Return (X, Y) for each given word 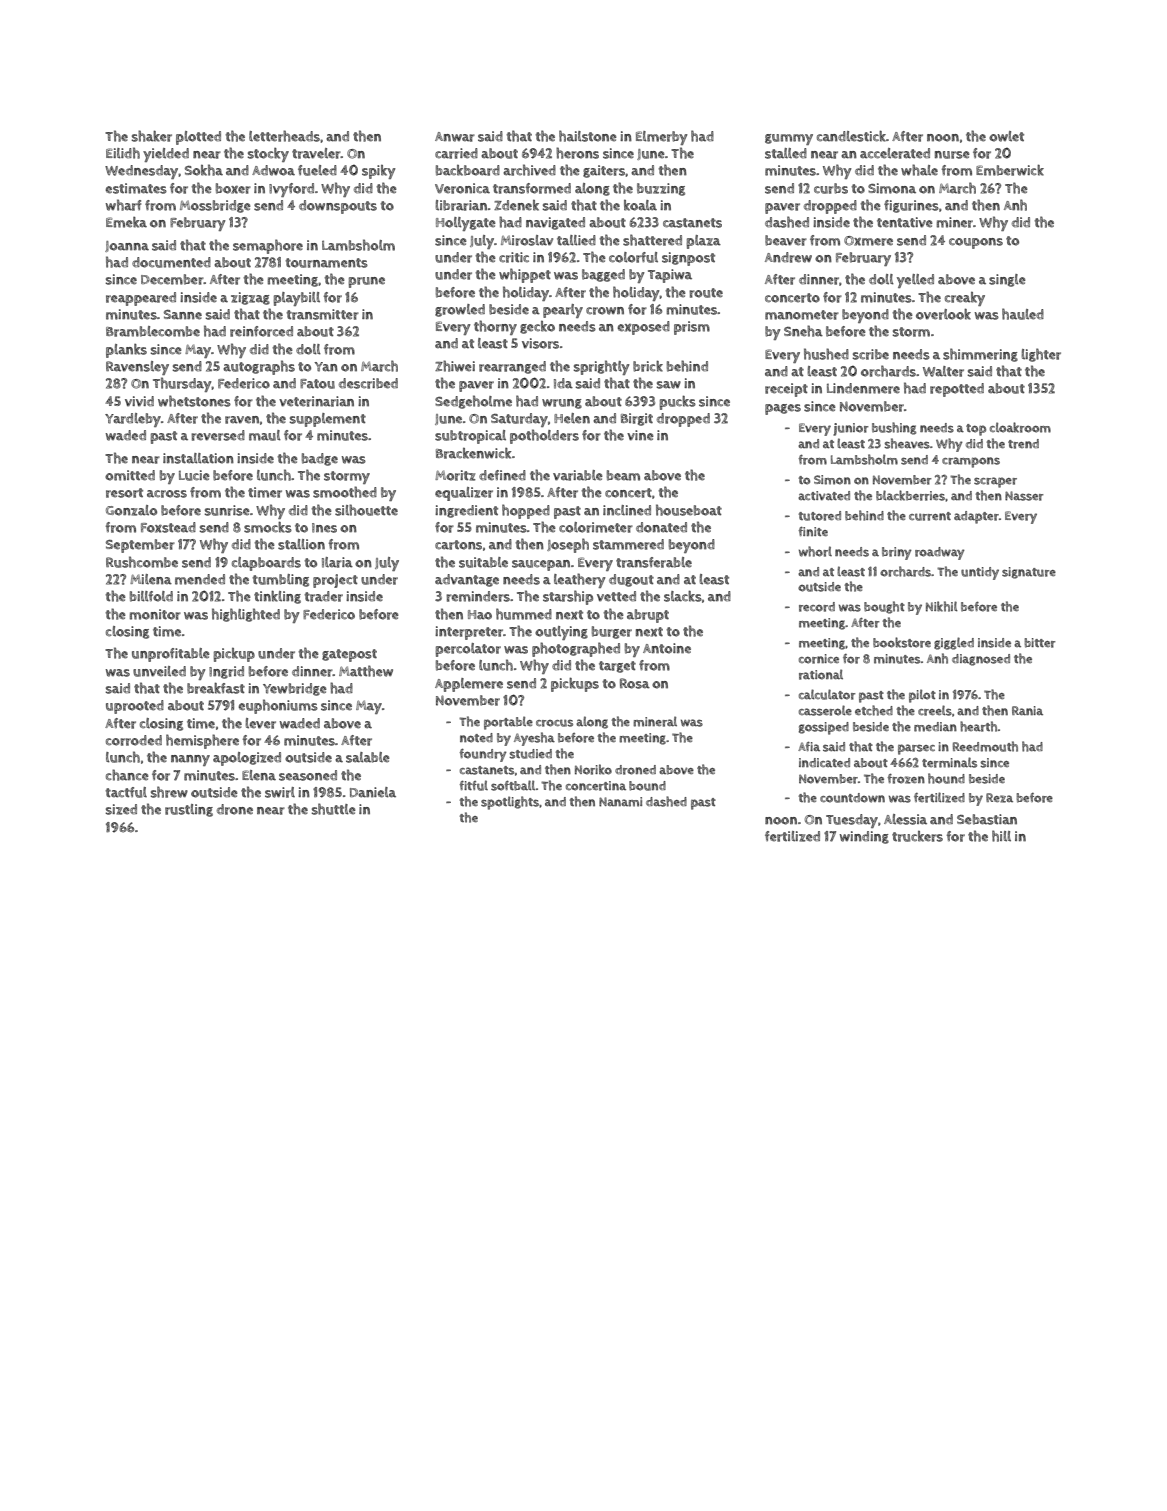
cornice (819, 659)
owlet (1006, 136)
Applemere (469, 685)
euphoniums (278, 706)
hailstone (588, 136)
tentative (905, 222)
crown (605, 311)
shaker (152, 136)
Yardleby (133, 420)
